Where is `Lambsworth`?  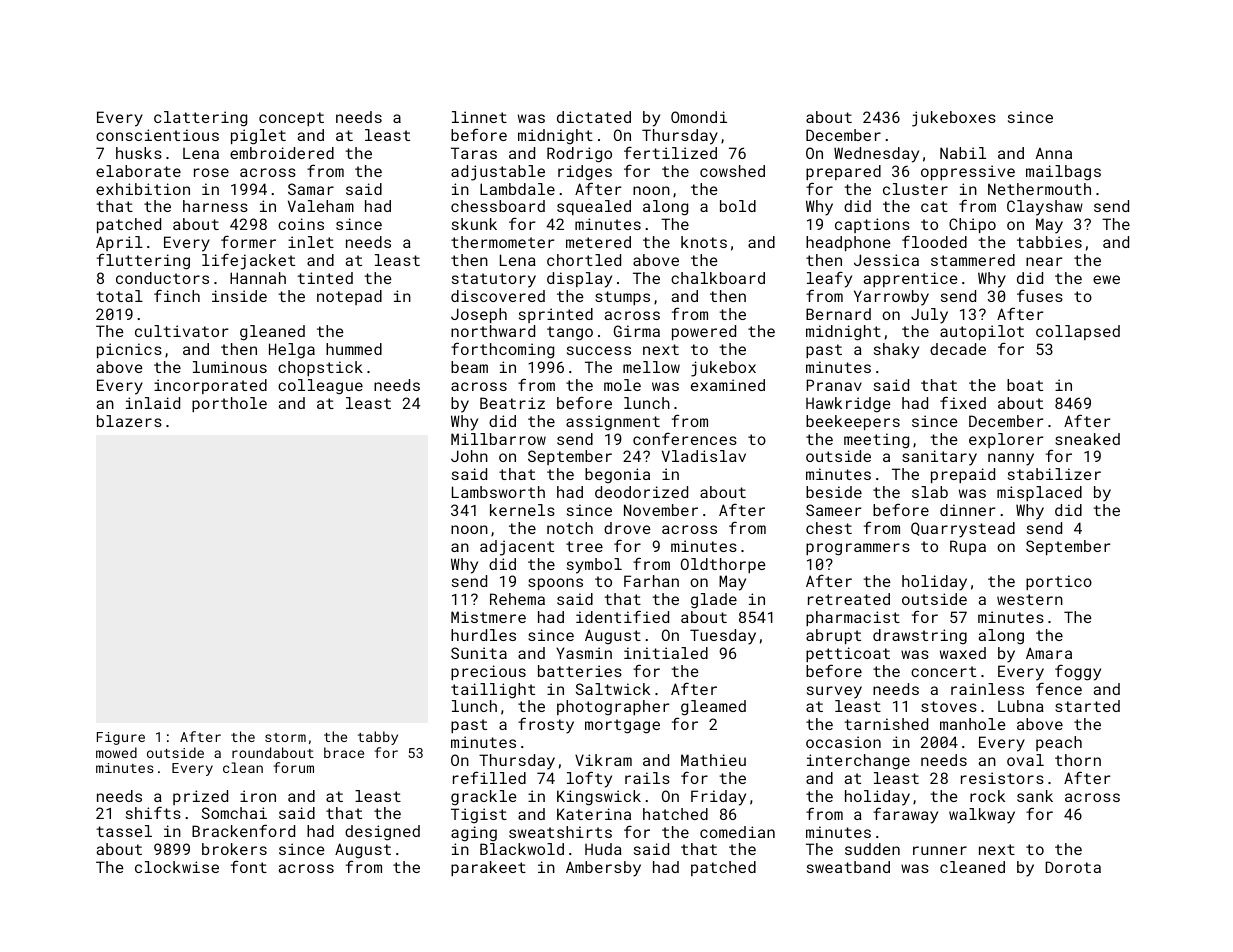 Lambsworth is located at coordinates (498, 492).
